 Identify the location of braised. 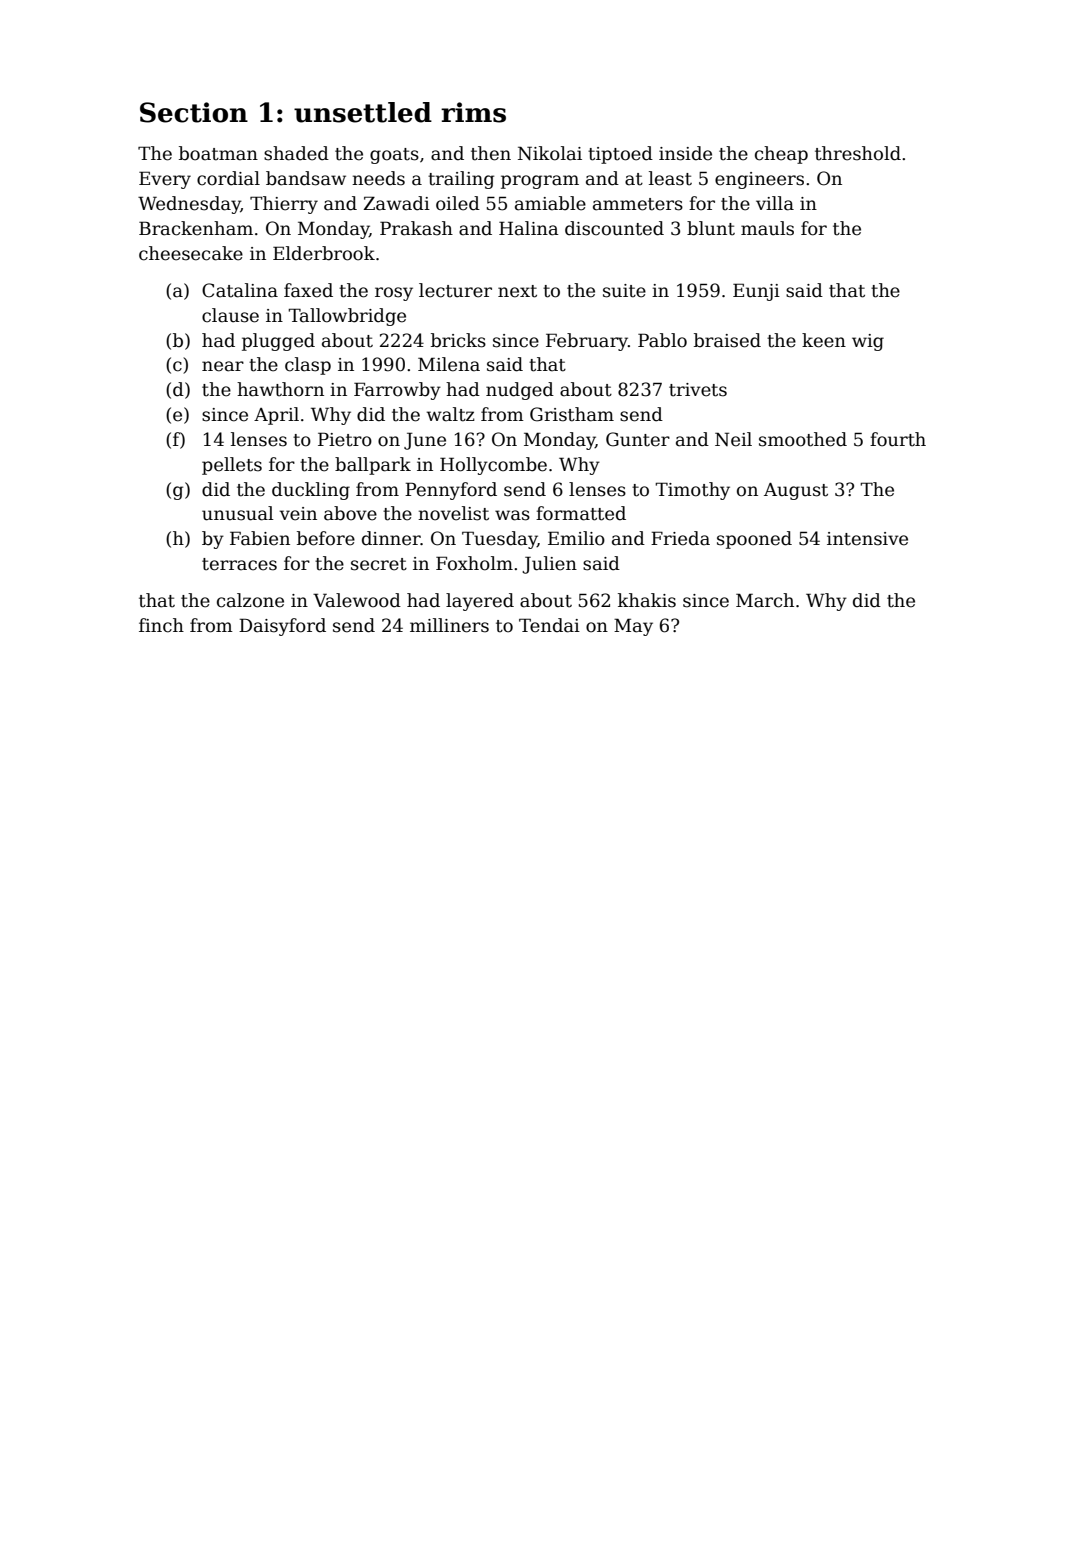
(727, 340).
